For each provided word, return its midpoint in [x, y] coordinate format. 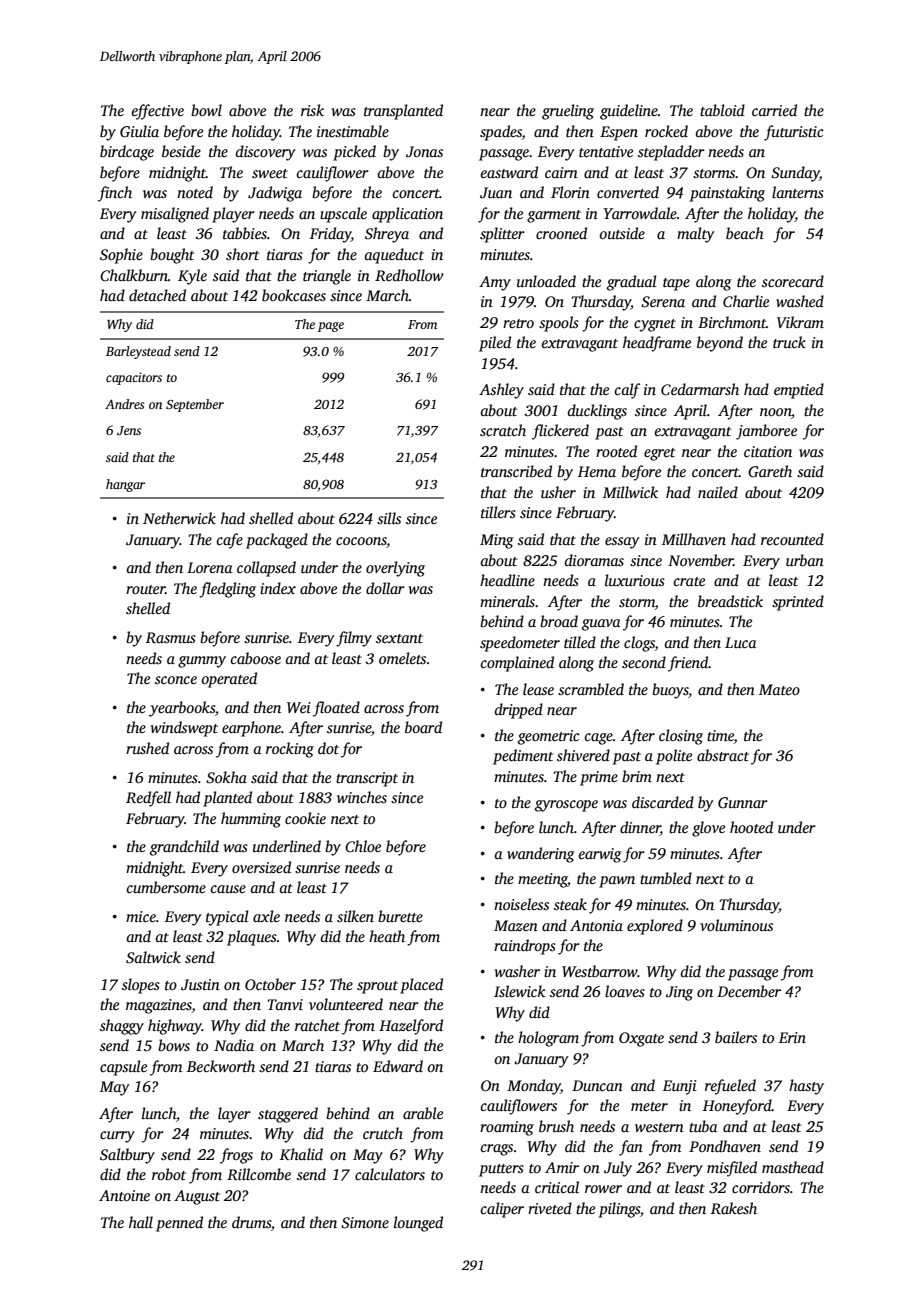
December [749, 991]
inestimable [353, 131]
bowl [206, 110]
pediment [523, 757]
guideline [629, 112]
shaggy [122, 1027]
